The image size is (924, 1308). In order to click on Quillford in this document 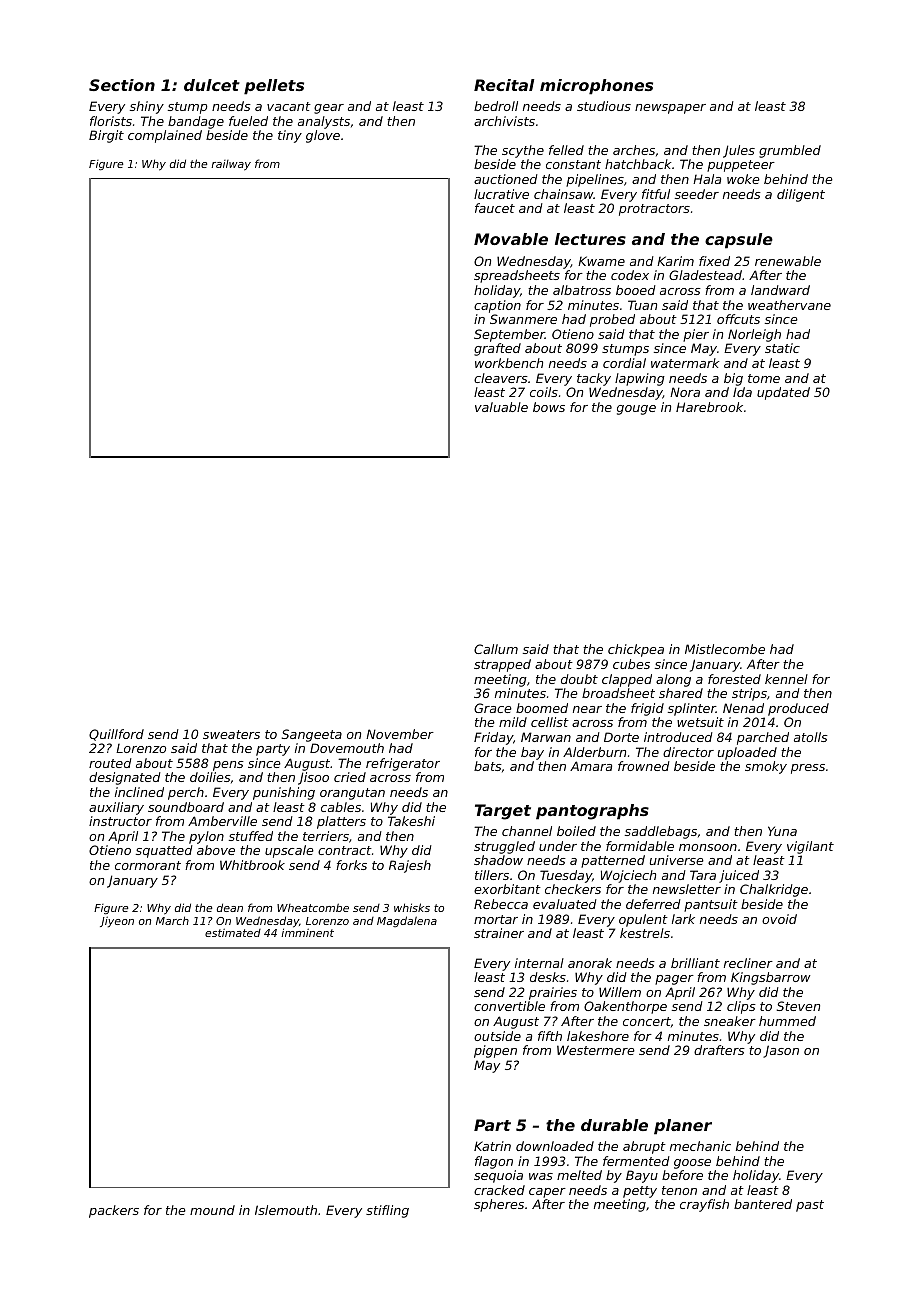, I will do `click(116, 735)`.
